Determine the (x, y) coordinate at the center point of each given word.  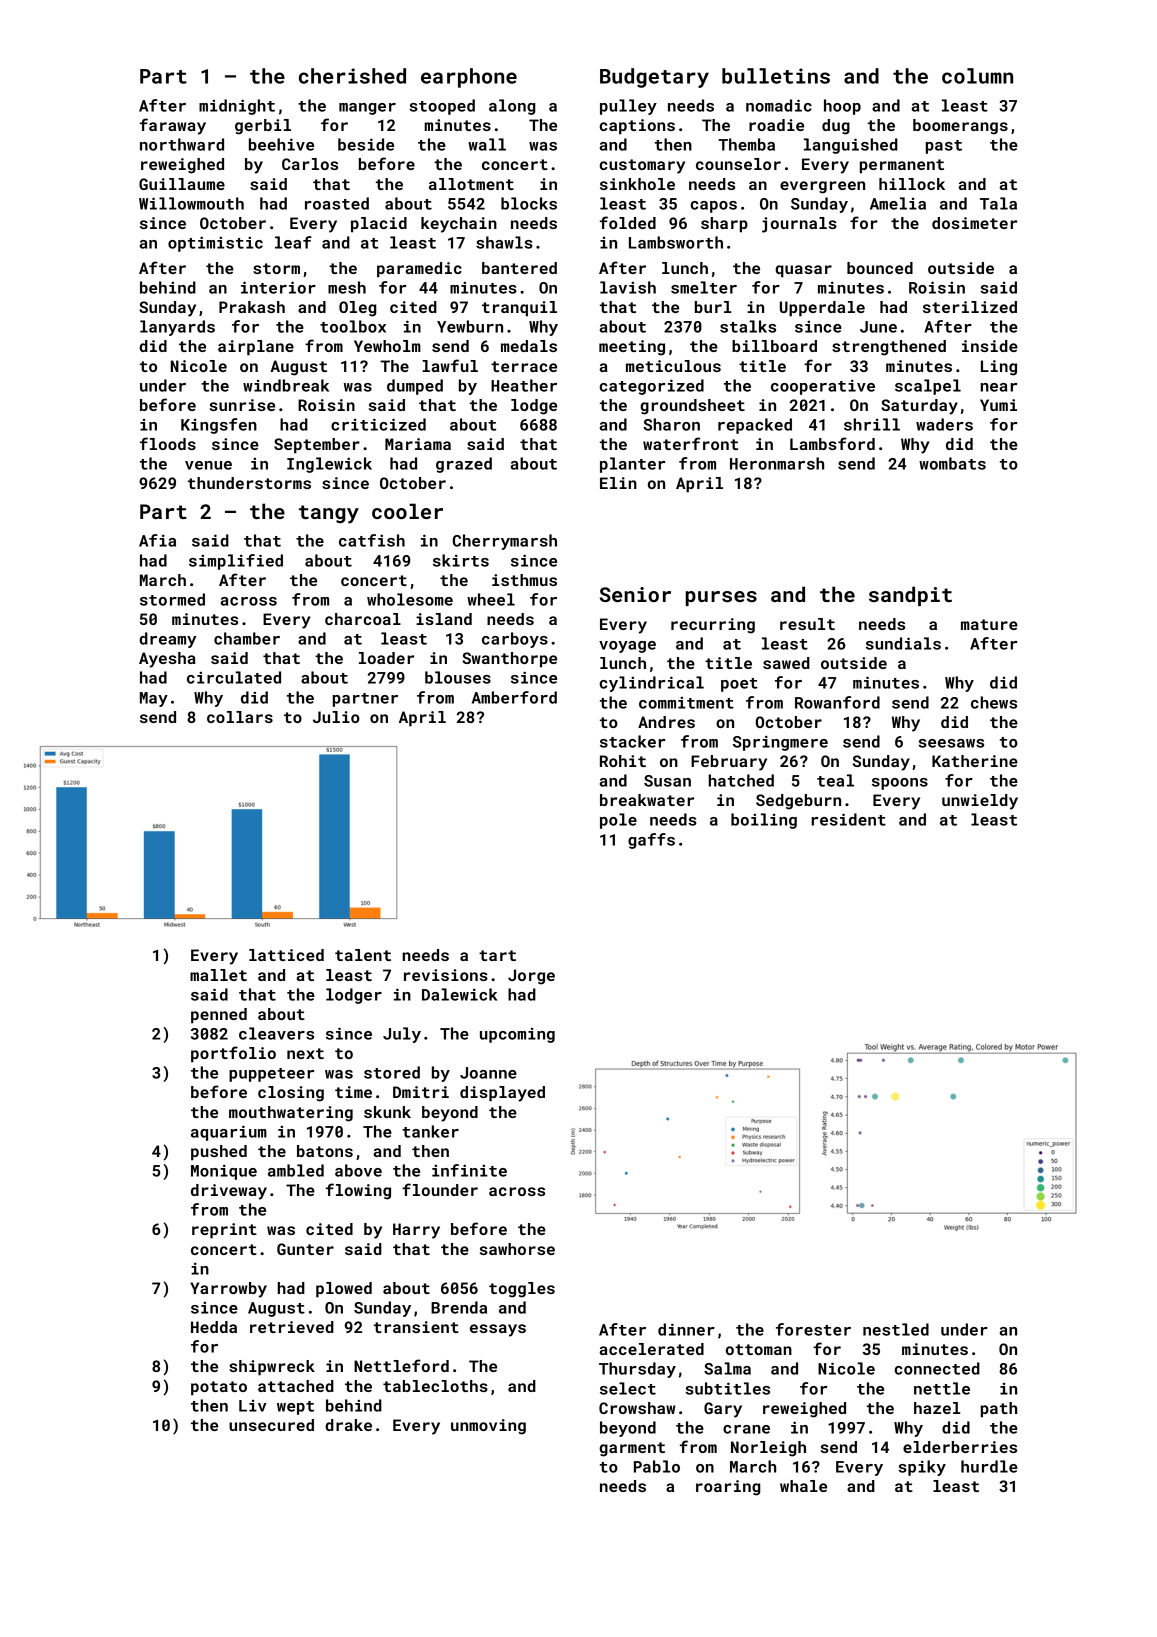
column (977, 76)
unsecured (271, 1425)
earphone (469, 78)
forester (813, 1329)
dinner (686, 1329)
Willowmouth (191, 203)
